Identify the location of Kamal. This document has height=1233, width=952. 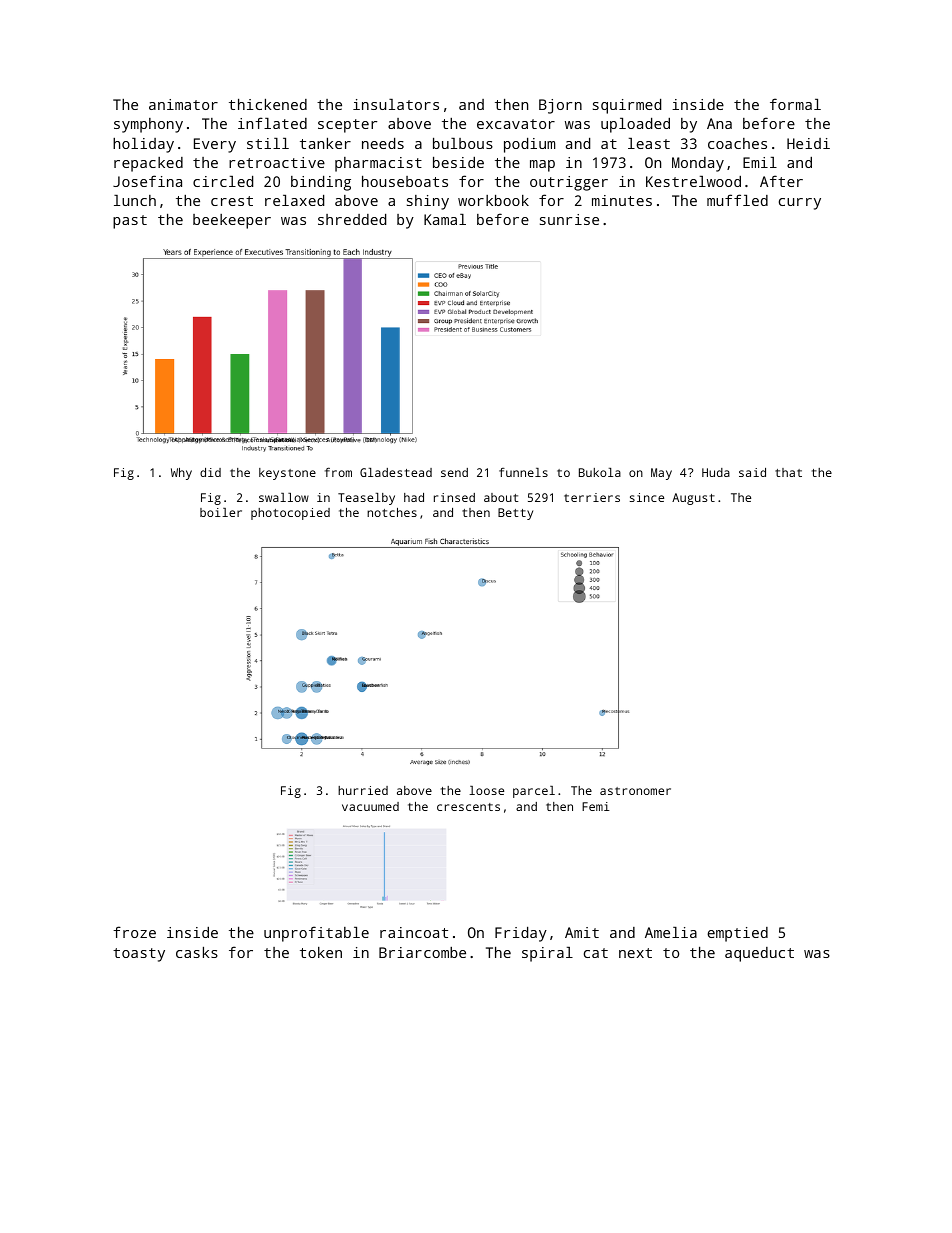
(445, 219).
